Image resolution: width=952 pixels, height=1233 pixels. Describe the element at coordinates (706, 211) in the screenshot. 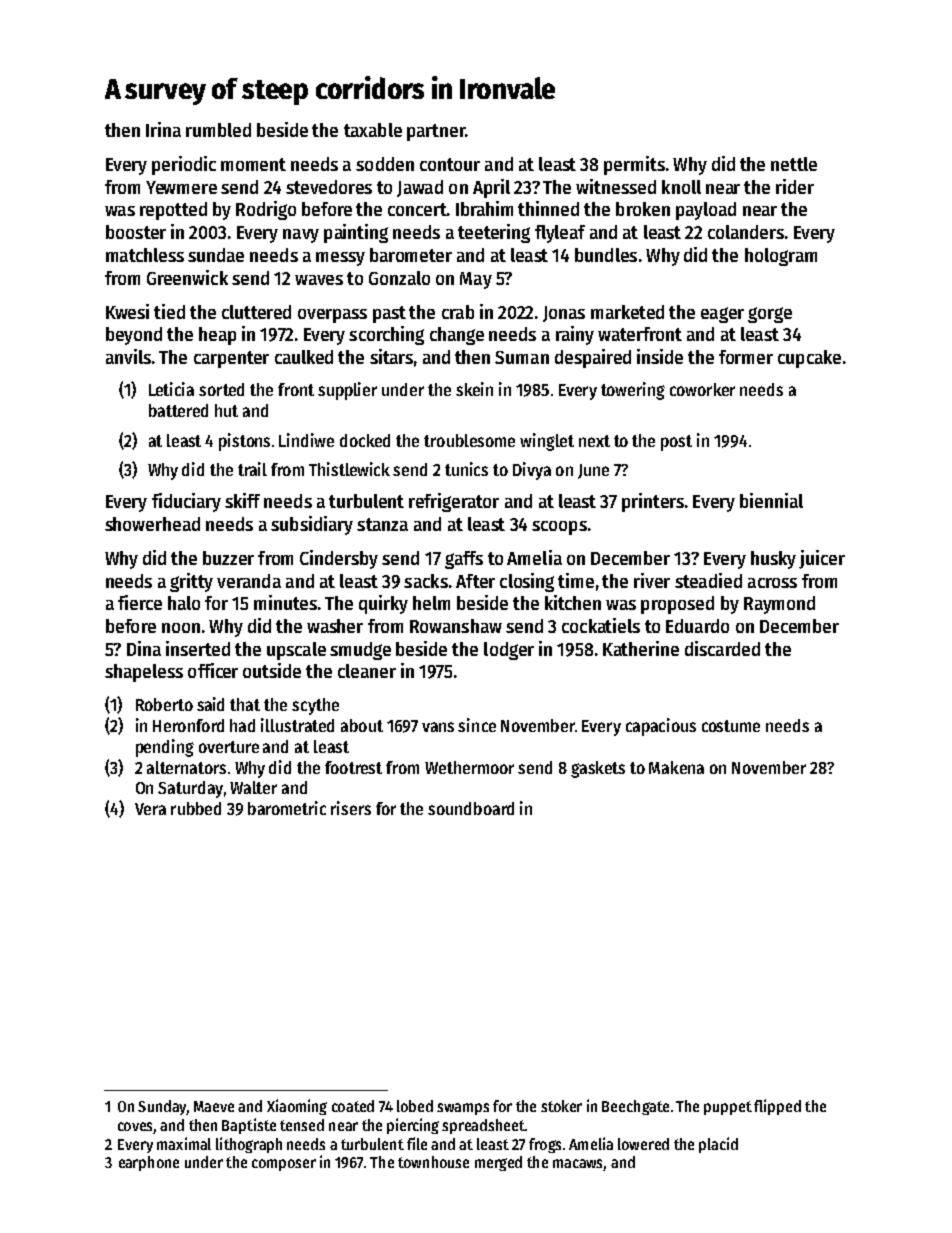

I see `payload` at that location.
